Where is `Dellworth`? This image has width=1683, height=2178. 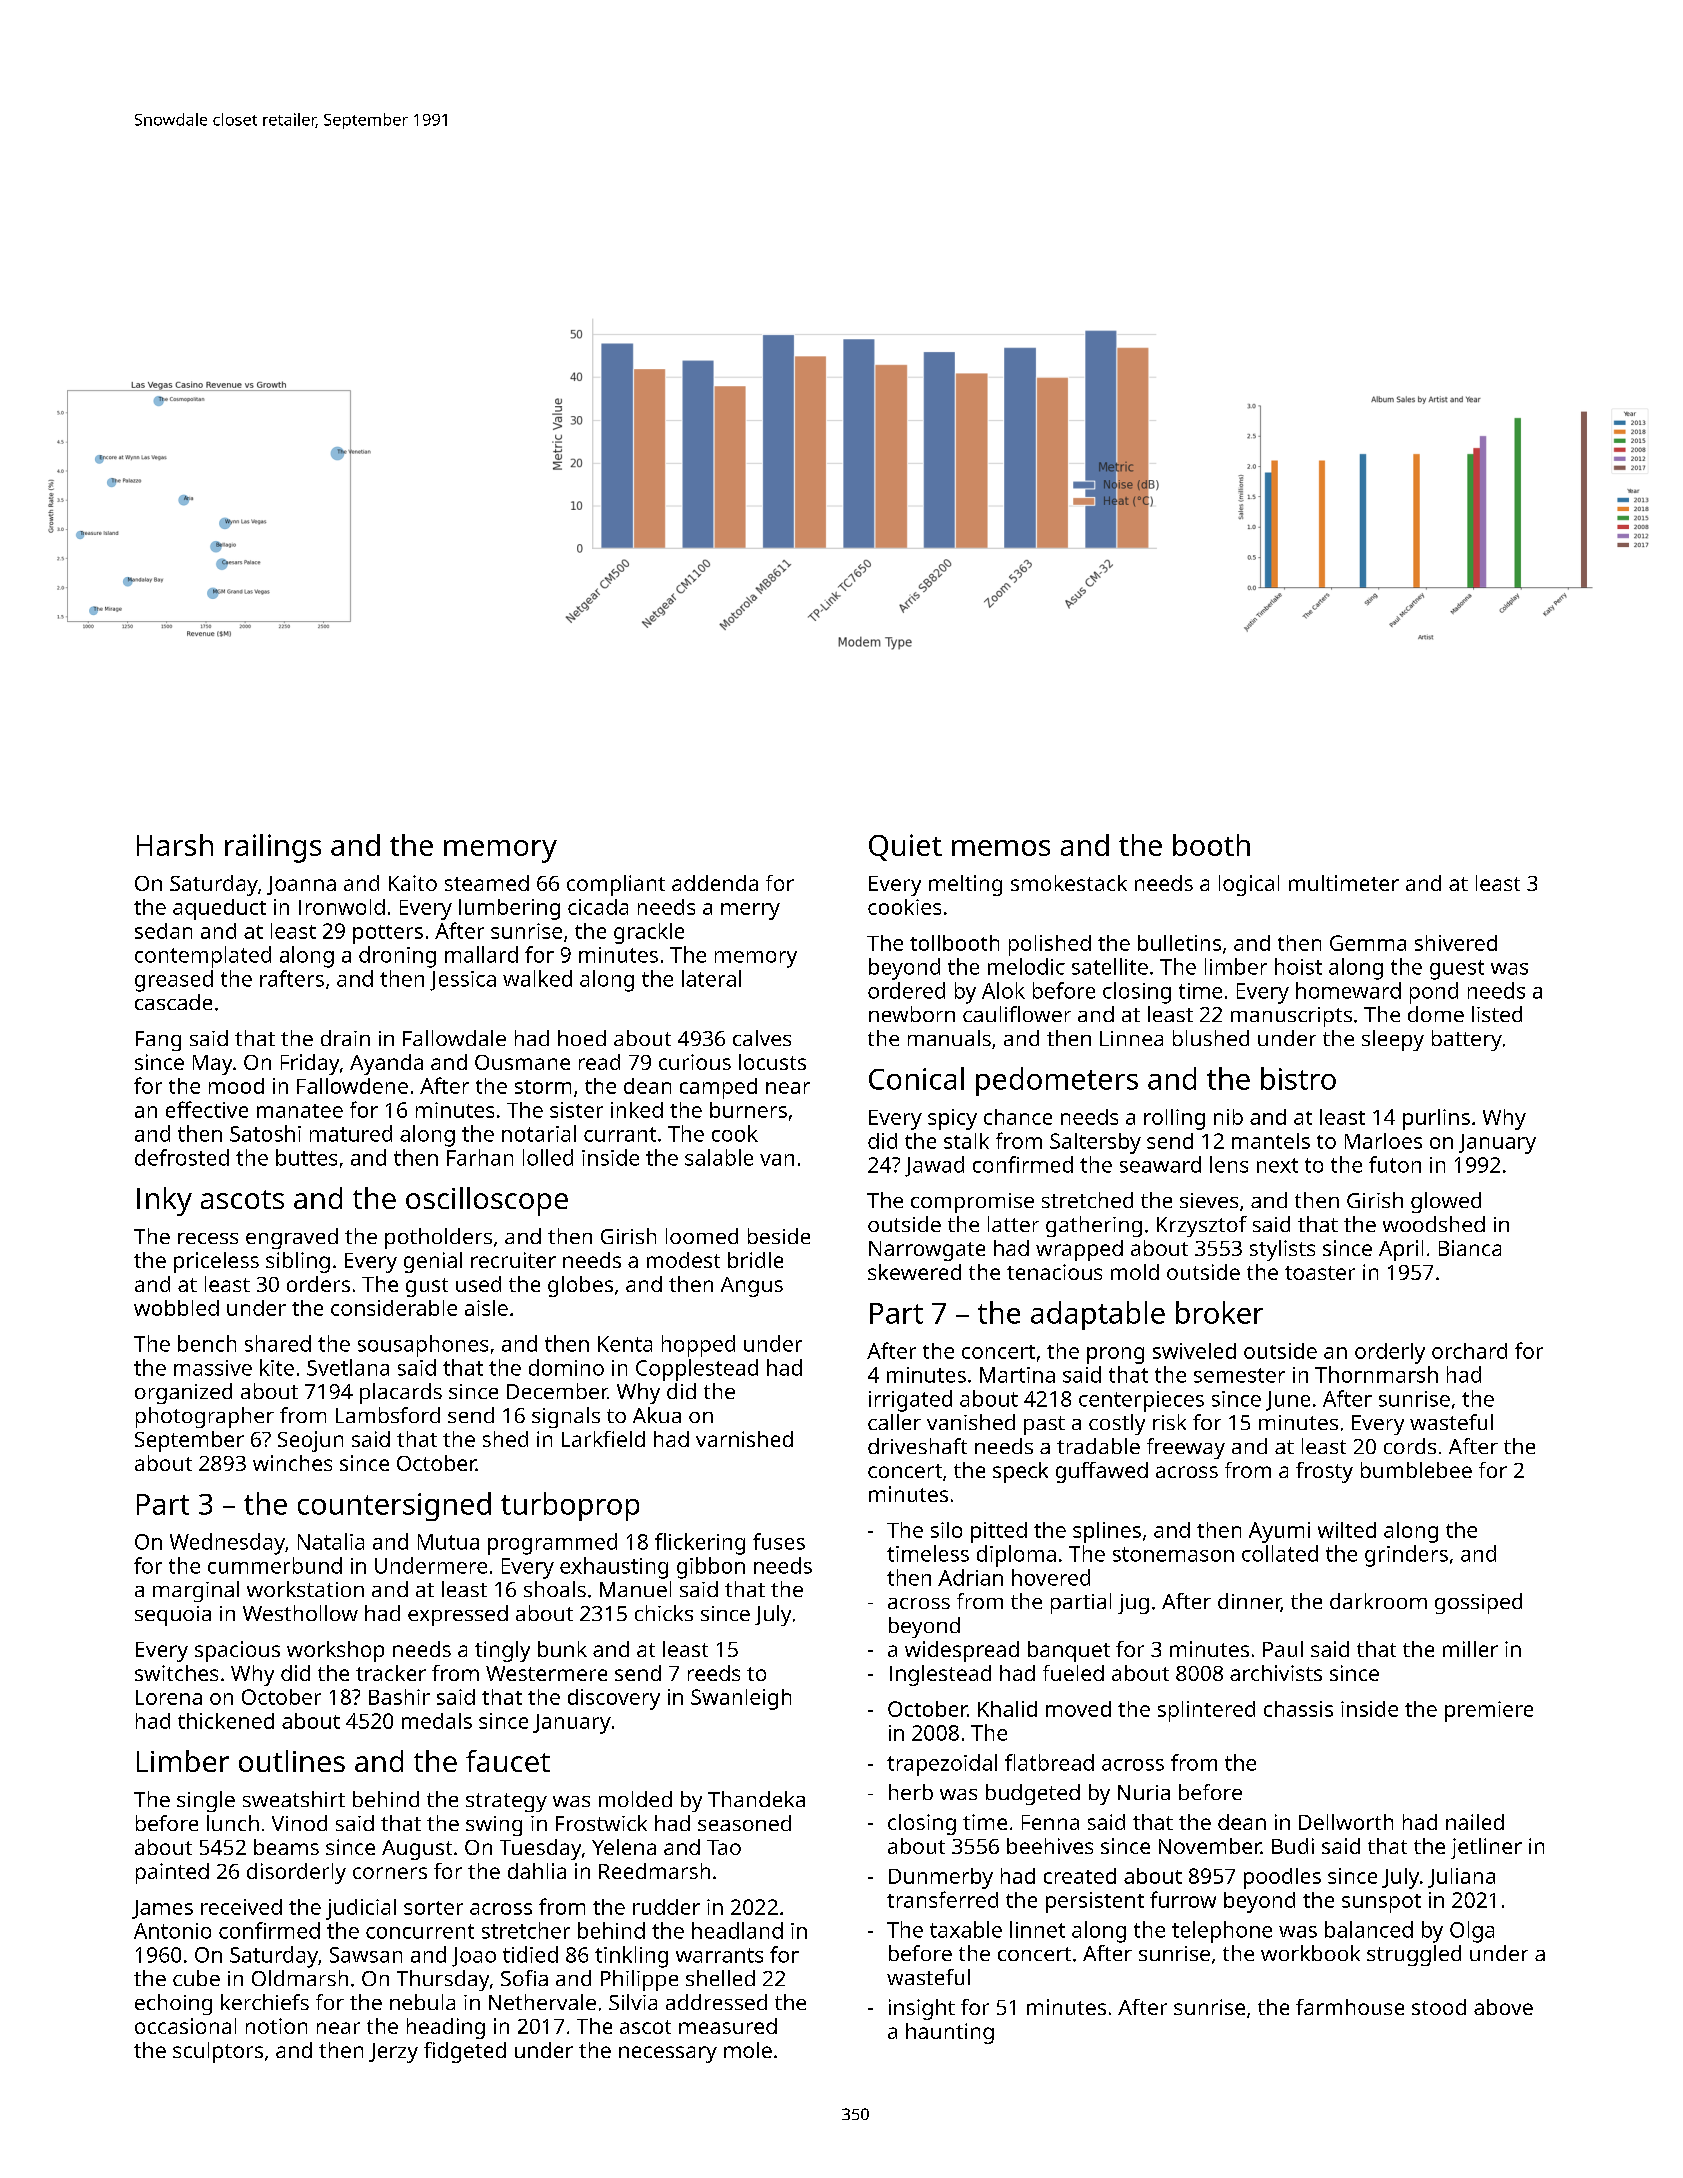 Dellworth is located at coordinates (1346, 1822).
